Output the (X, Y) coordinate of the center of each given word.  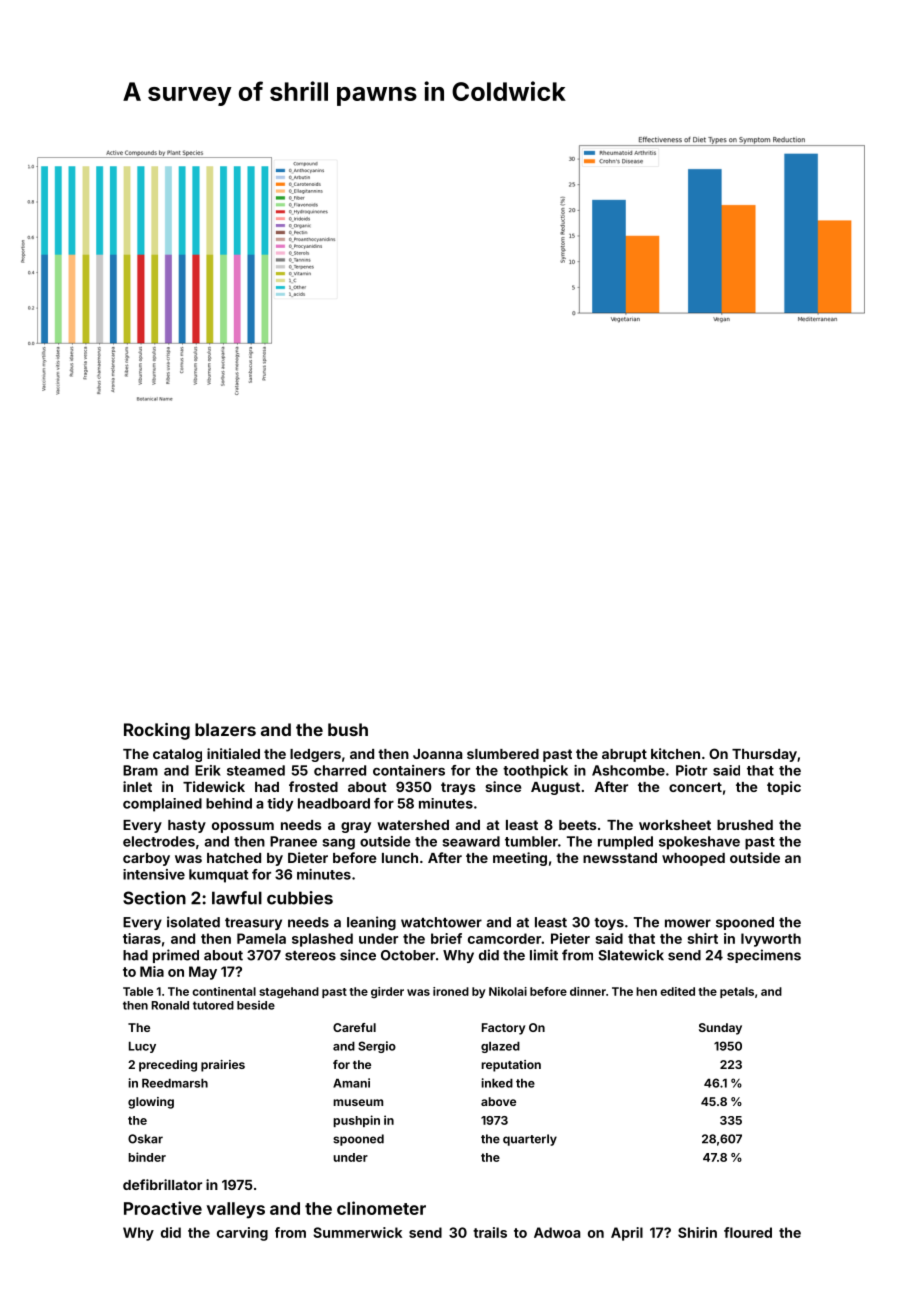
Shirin (697, 1232)
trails (490, 1232)
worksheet (675, 825)
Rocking (157, 731)
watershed (413, 825)
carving (242, 1234)
